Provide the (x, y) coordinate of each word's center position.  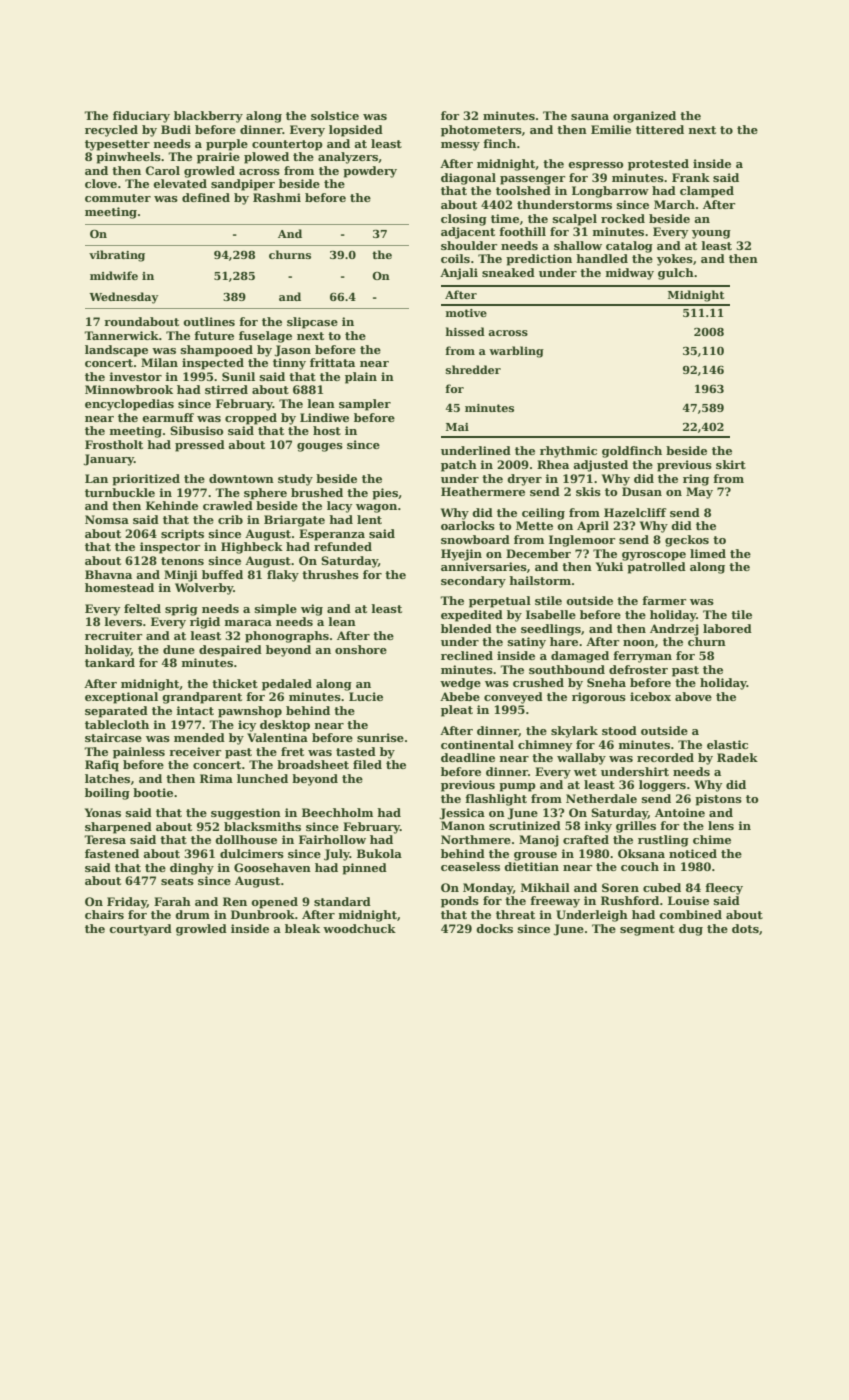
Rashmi (277, 197)
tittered (660, 129)
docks (494, 928)
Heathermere (483, 491)
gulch (676, 274)
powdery (370, 172)
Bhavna (108, 574)
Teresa (105, 839)
